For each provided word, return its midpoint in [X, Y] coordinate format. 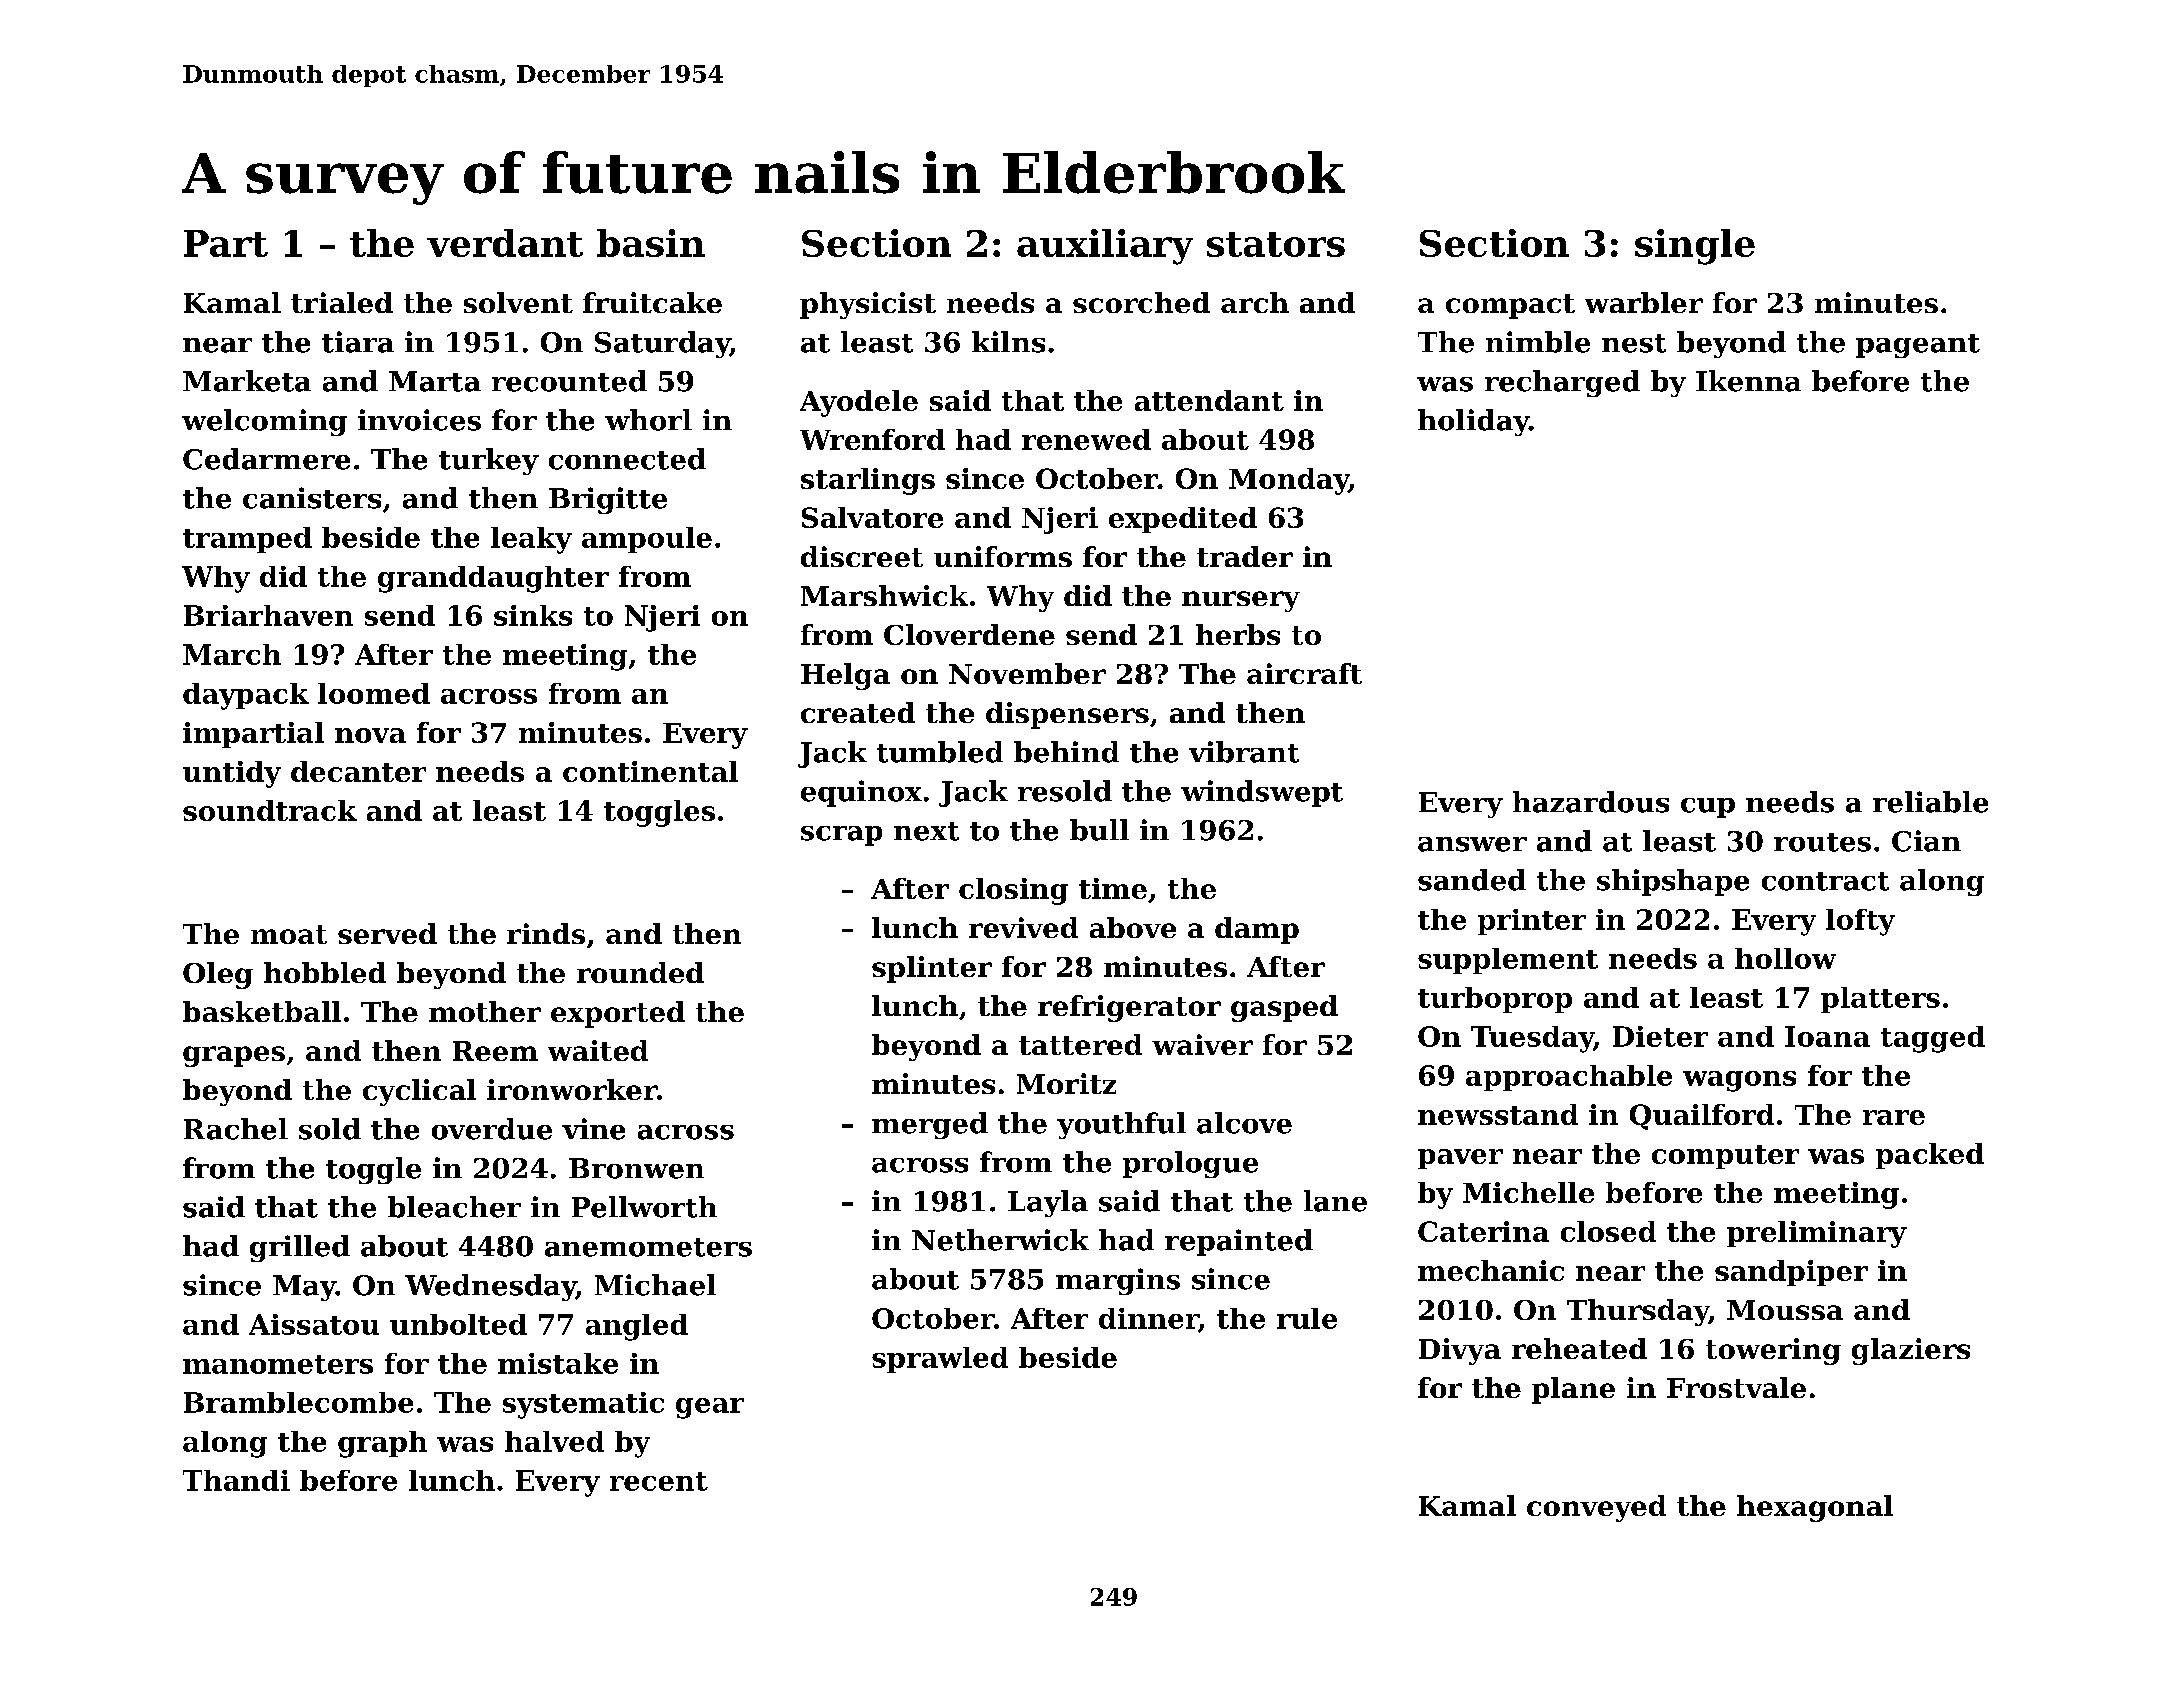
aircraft [1304, 673]
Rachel [236, 1129]
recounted [569, 381]
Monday [1289, 481]
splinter [932, 969]
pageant [1918, 346]
